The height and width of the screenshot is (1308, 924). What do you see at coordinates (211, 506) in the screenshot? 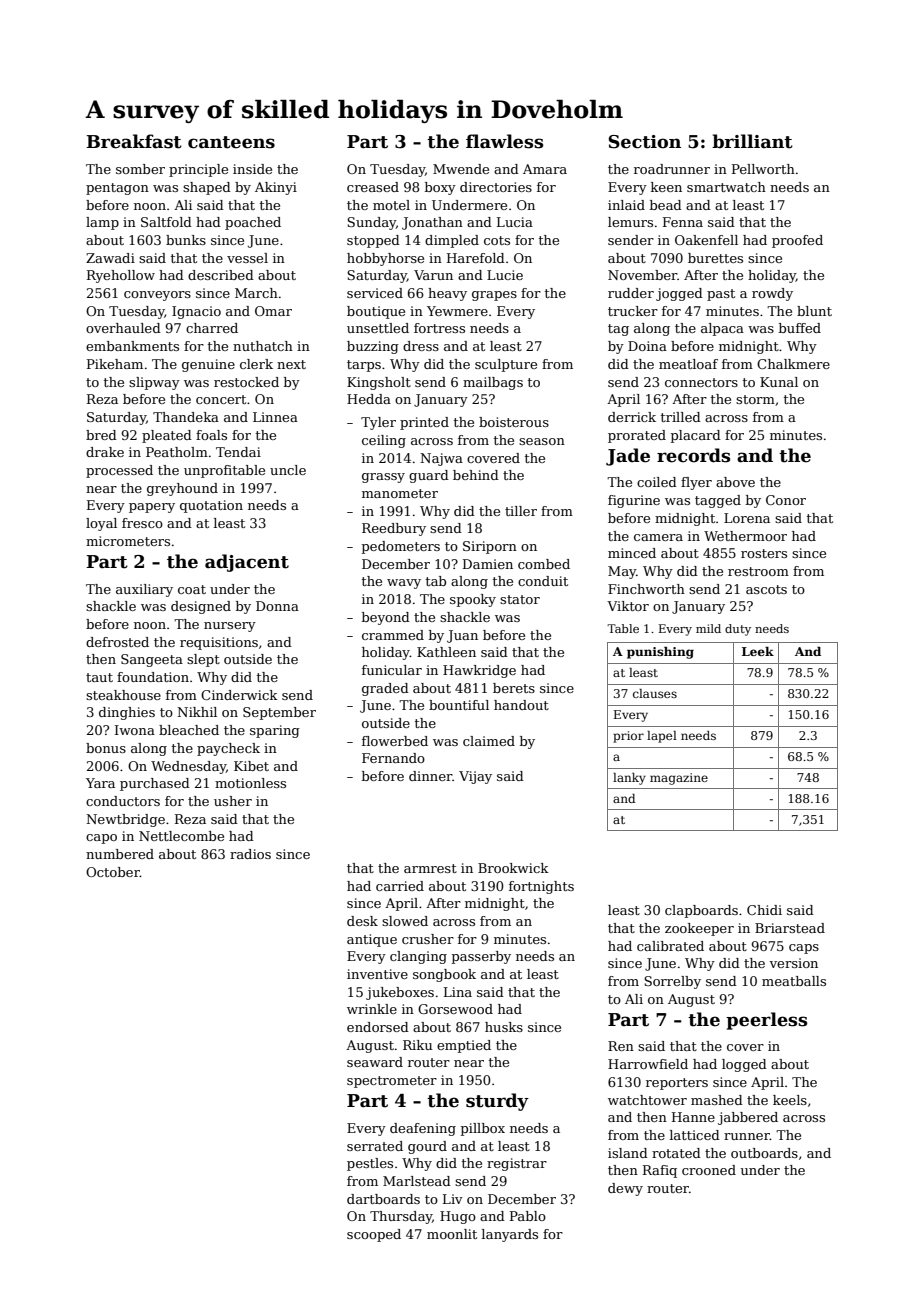
I see `quotation` at bounding box center [211, 506].
